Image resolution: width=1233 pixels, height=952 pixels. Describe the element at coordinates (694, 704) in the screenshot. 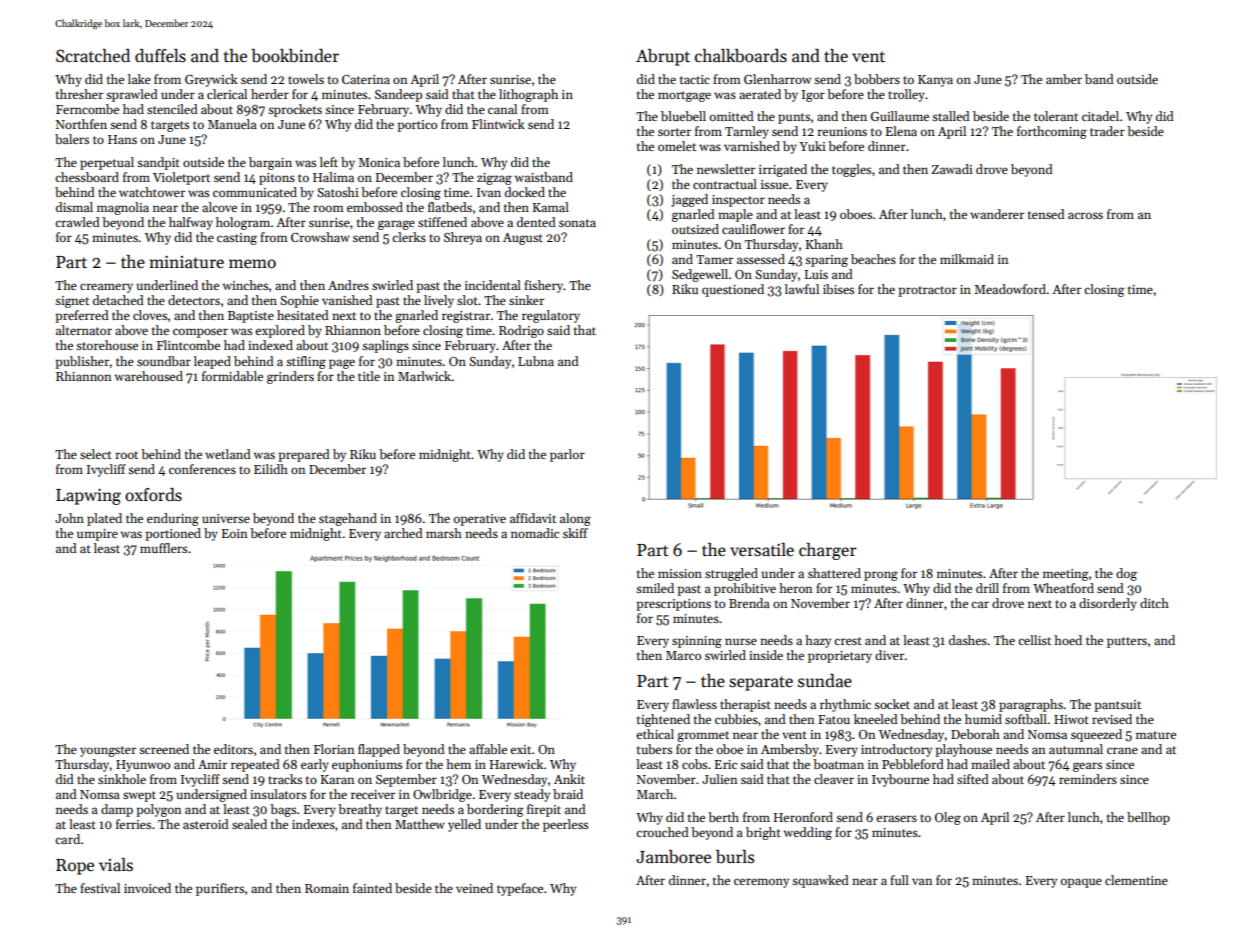

I see `flawless` at that location.
